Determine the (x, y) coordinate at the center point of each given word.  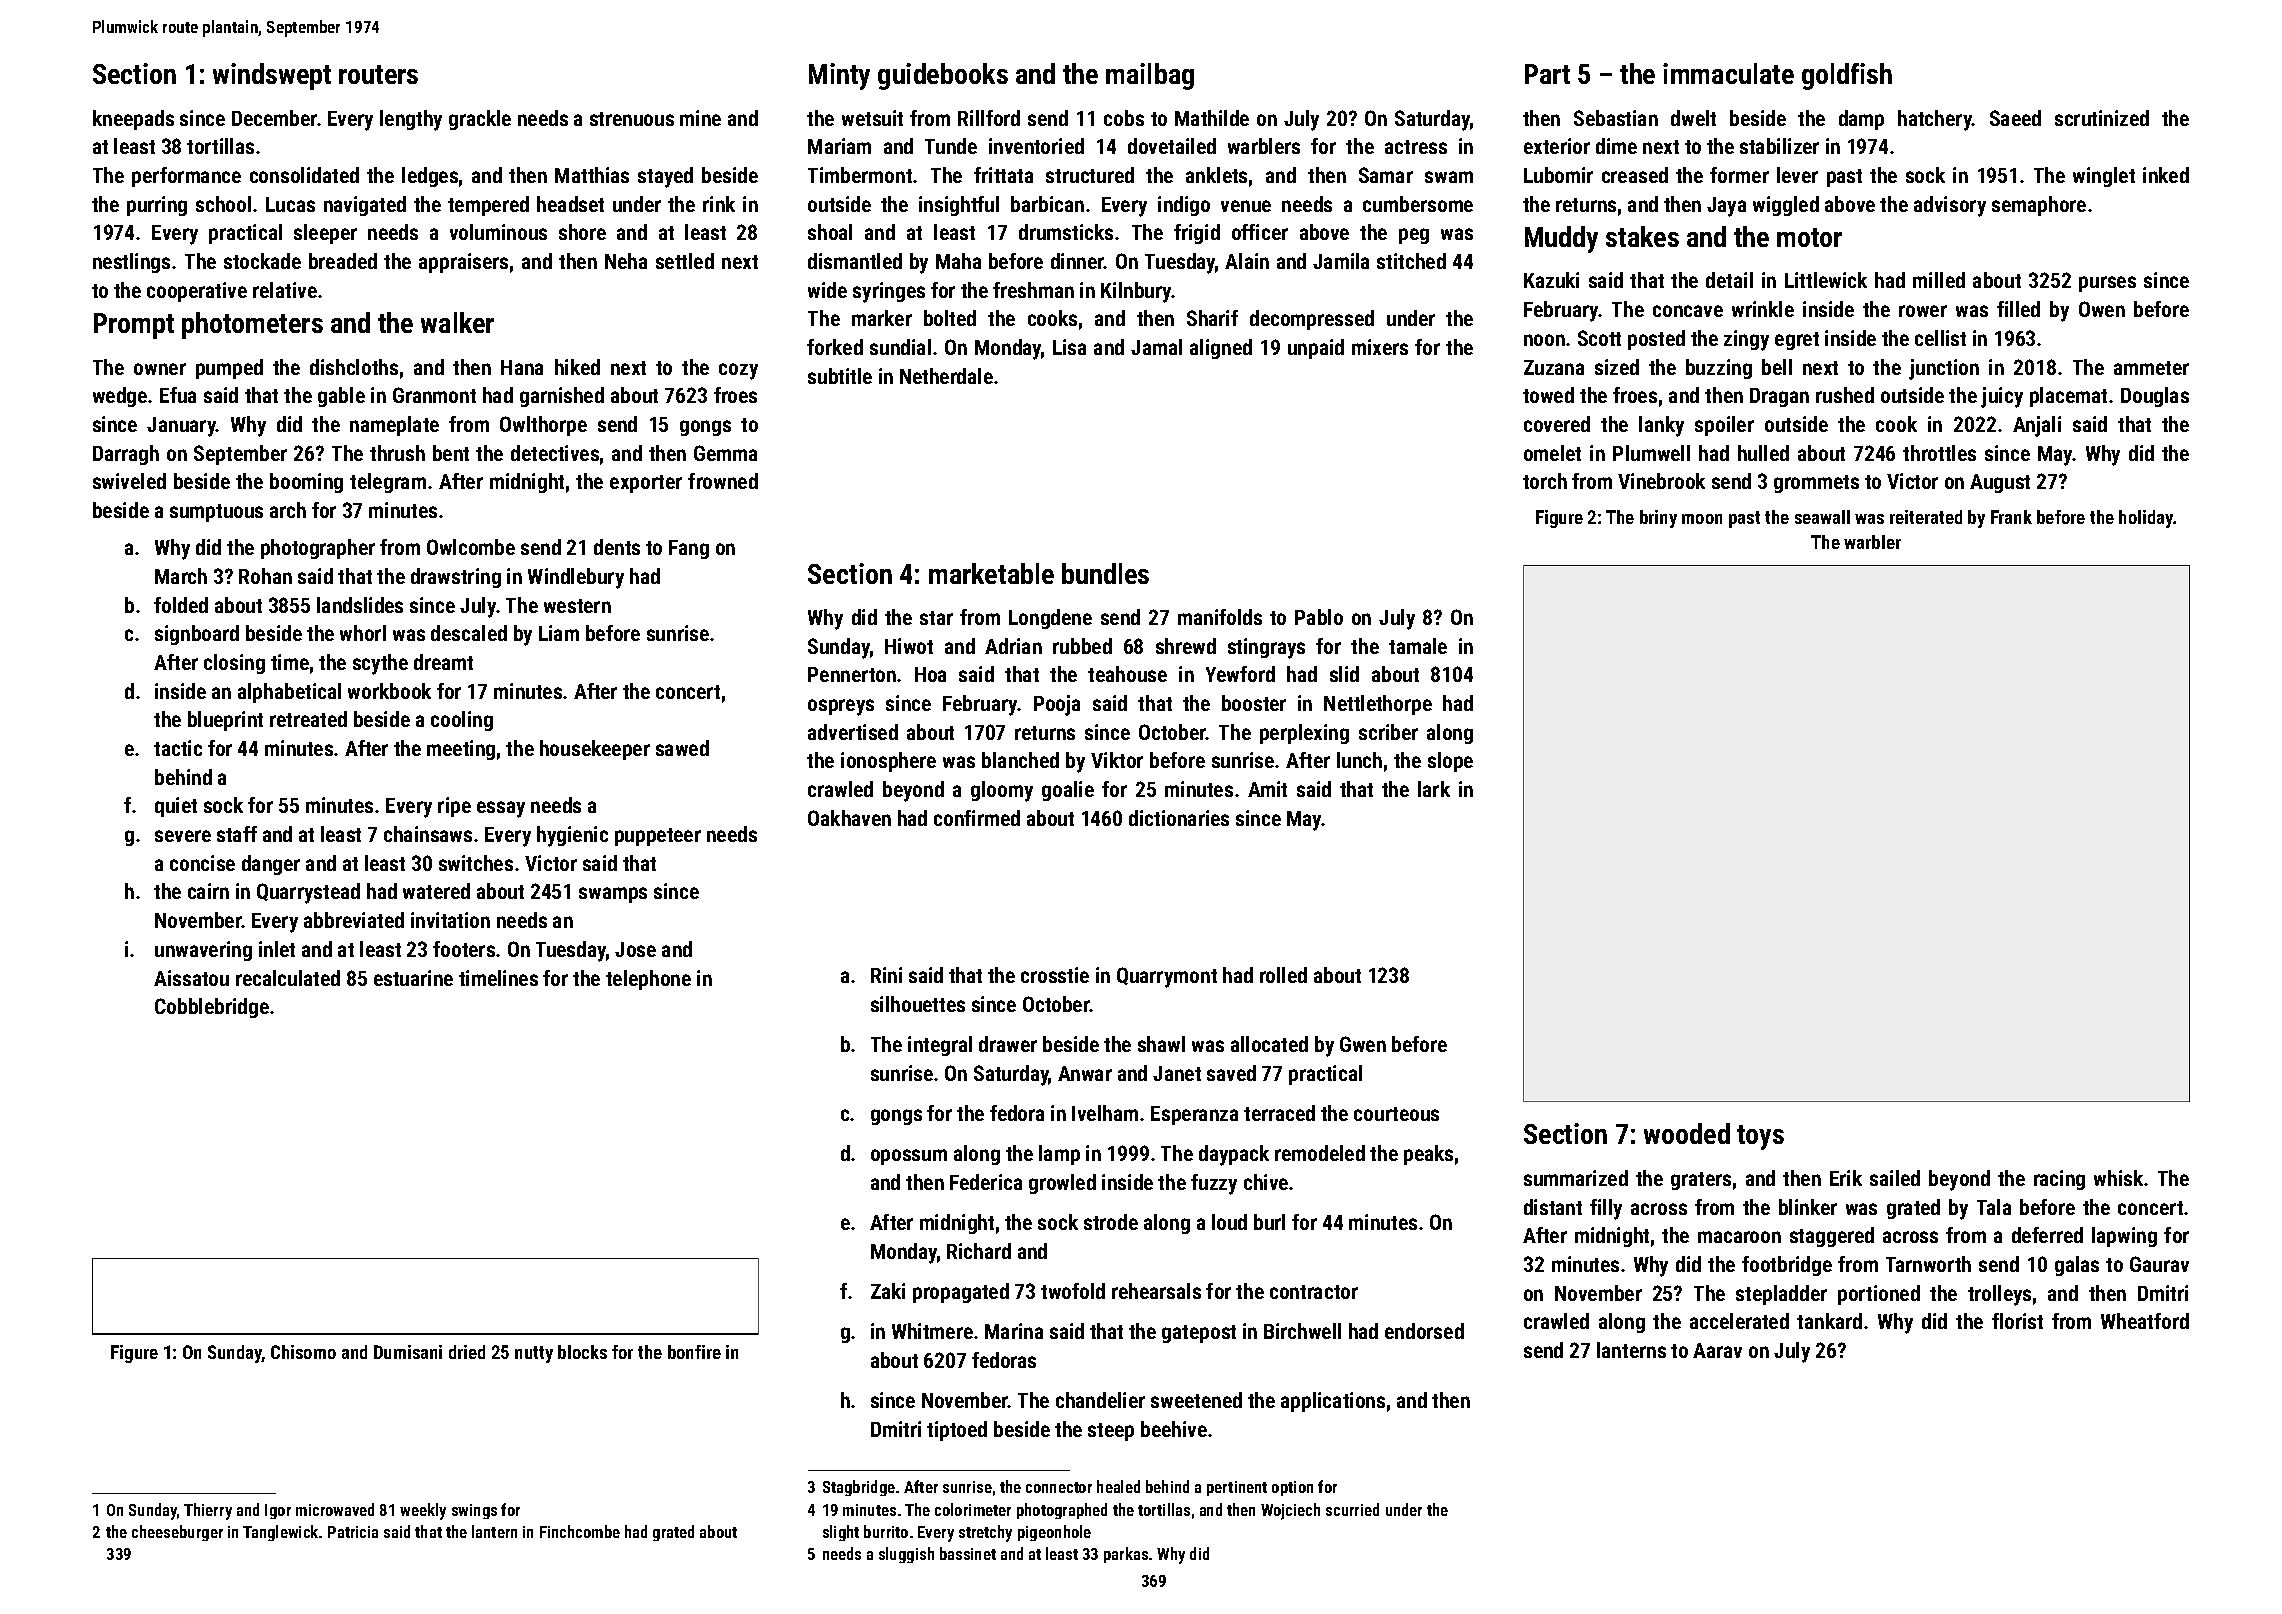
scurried (1352, 1509)
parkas (1126, 1555)
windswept (272, 76)
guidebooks (943, 76)
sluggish (906, 1555)
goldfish (1847, 76)
